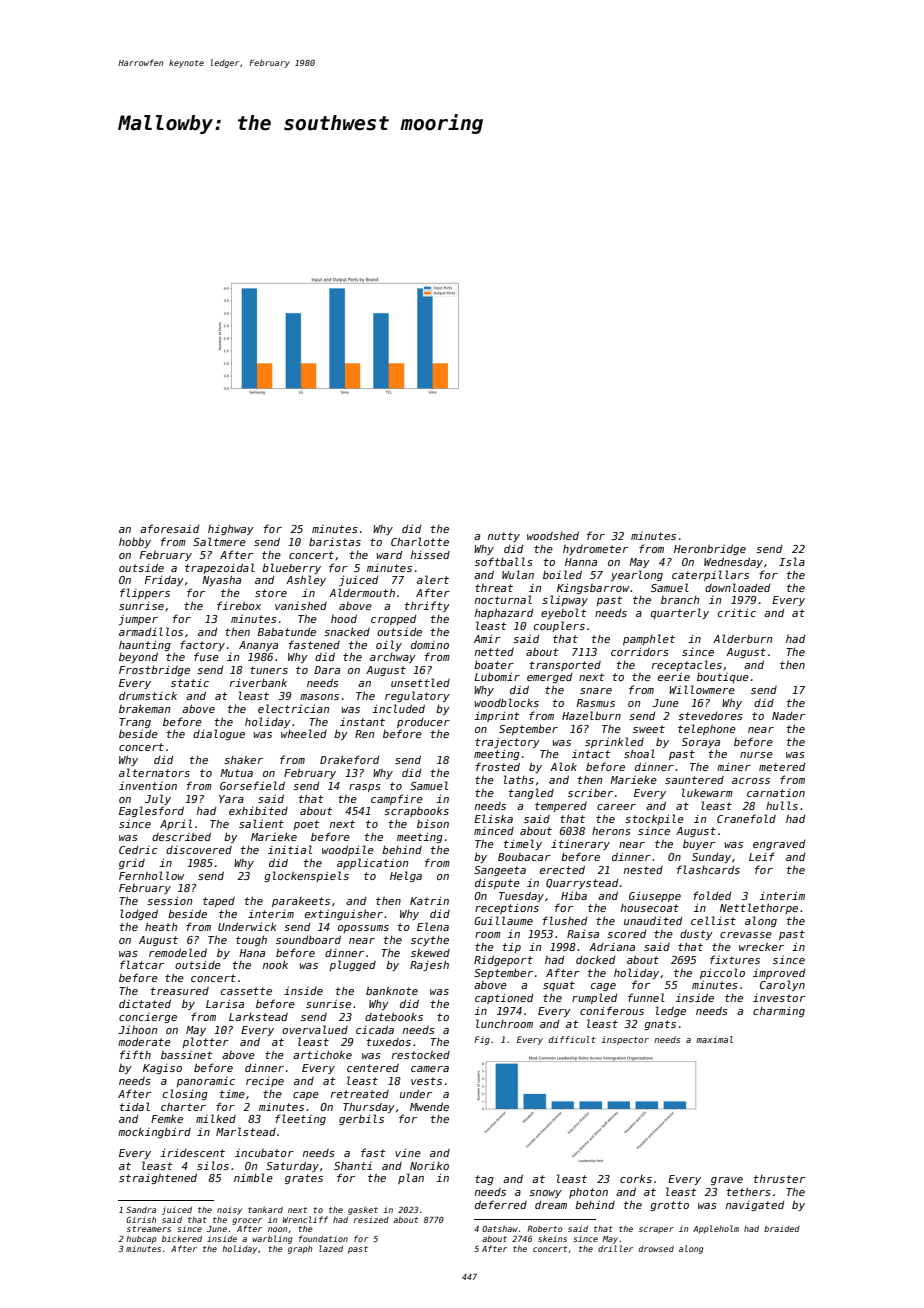 This page has height=1308, width=924. I want to click on Heronbridge, so click(710, 549).
